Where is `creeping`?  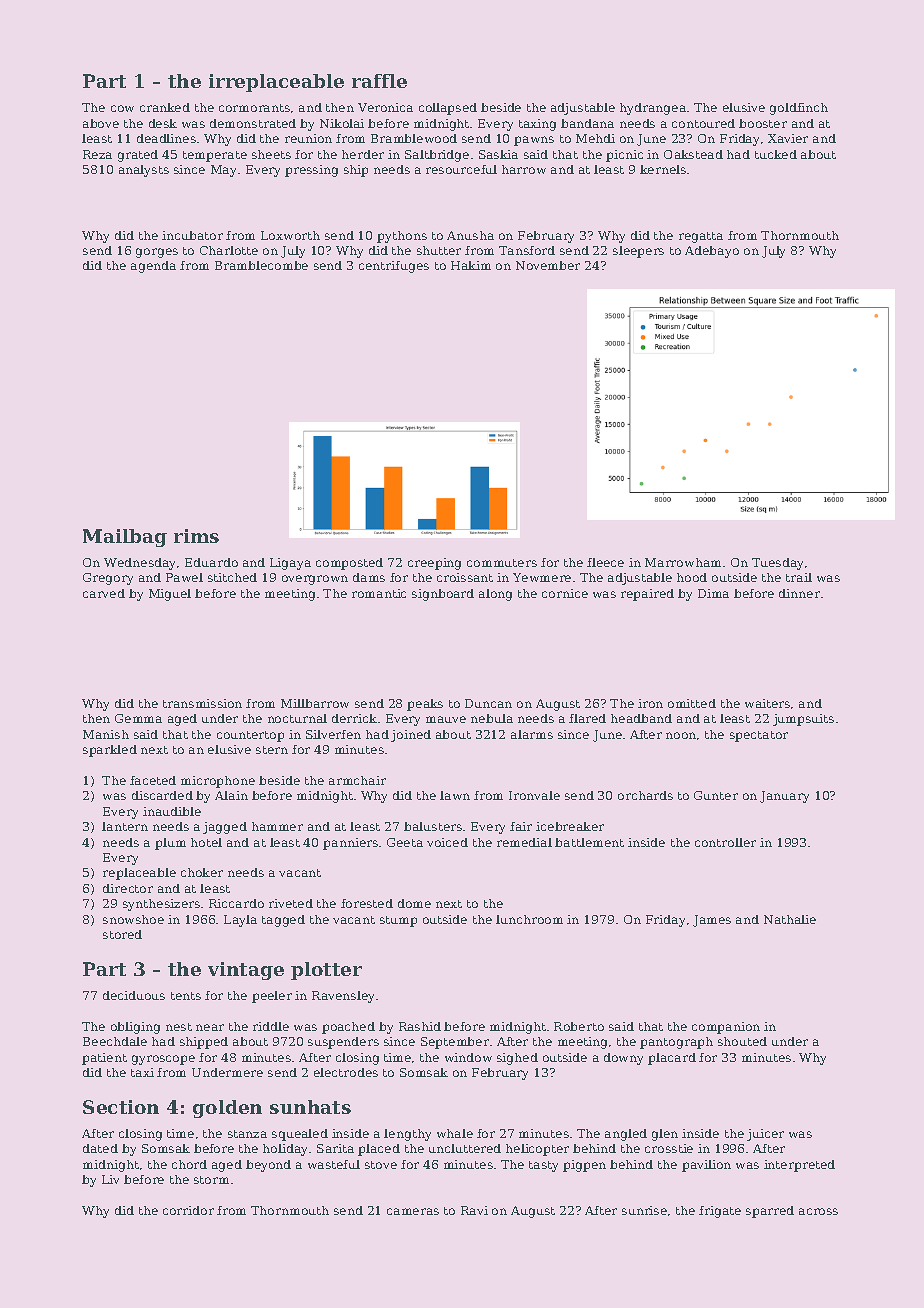 creeping is located at coordinates (434, 564).
